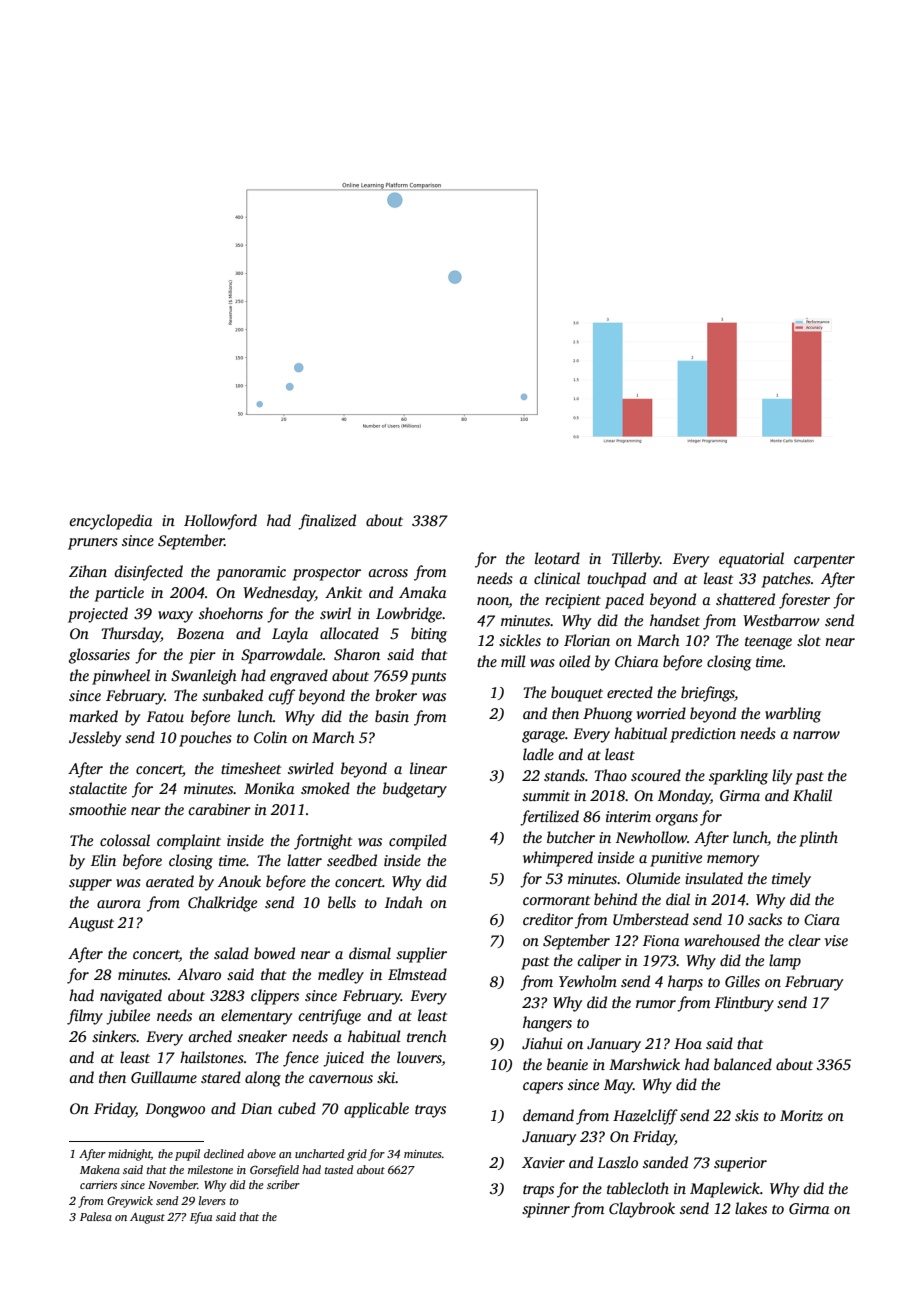 This page has height=1308, width=924. What do you see at coordinates (111, 522) in the page?
I see `encyclopedia` at bounding box center [111, 522].
